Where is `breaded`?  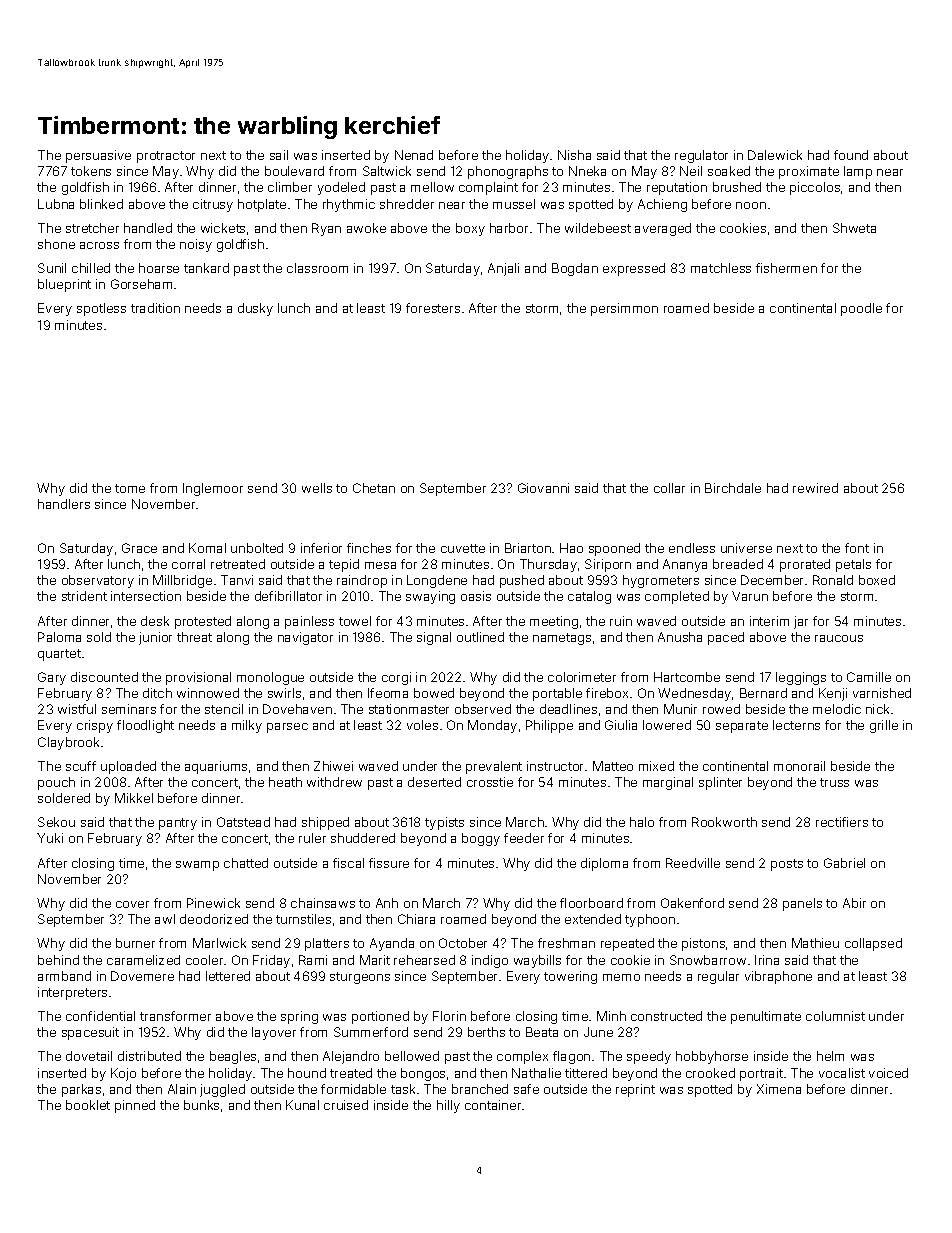
breaded is located at coordinates (738, 564).
